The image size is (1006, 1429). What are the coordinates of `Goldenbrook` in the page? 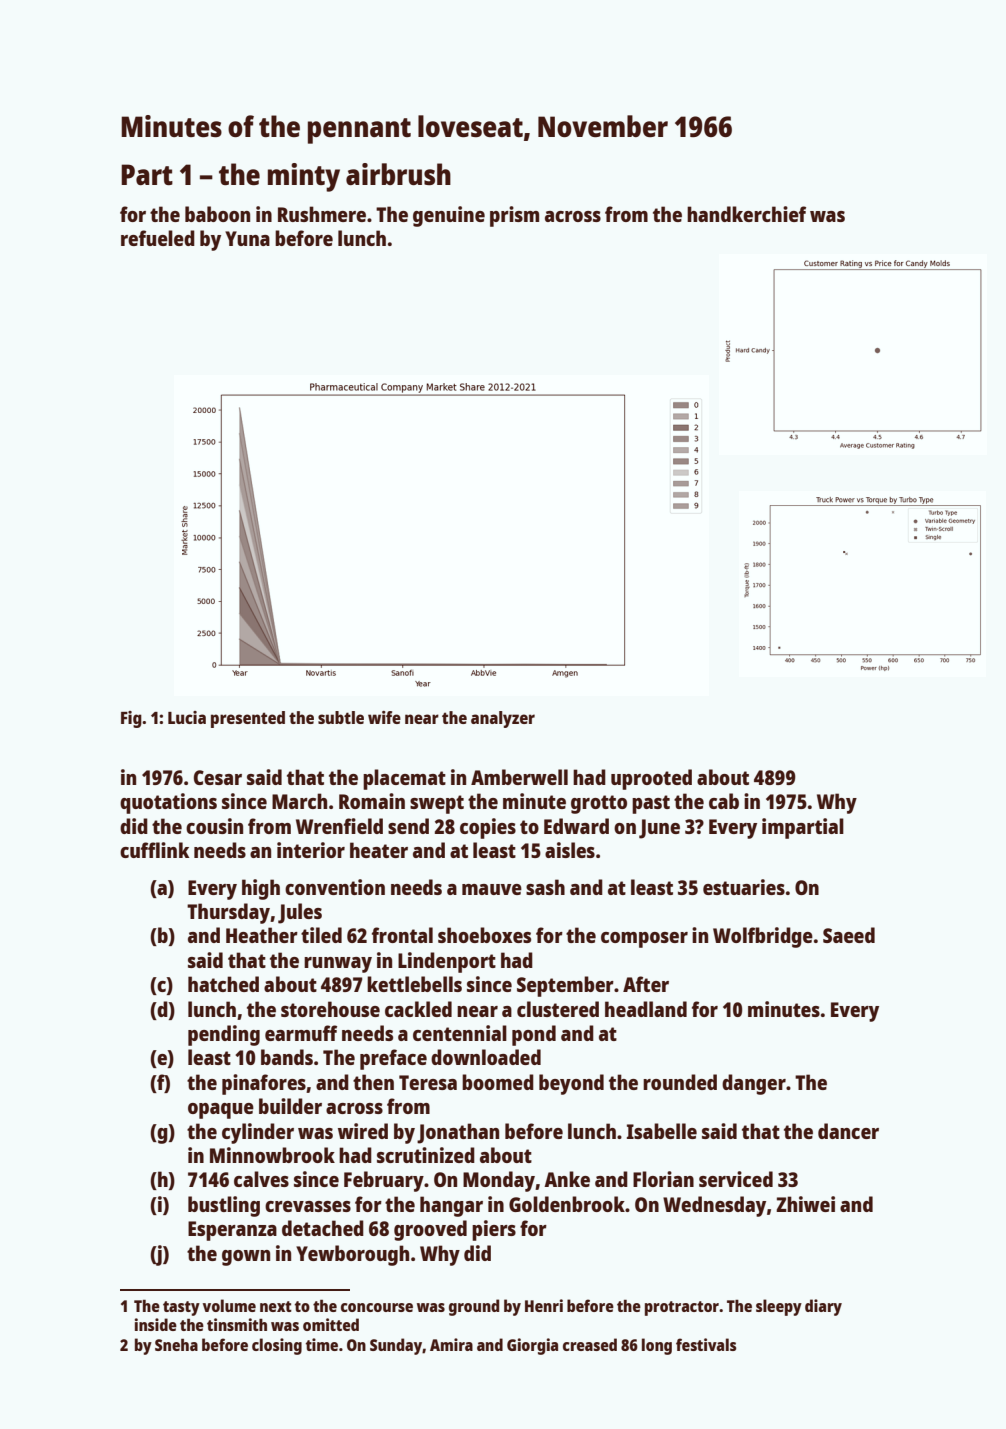 It's located at (567, 1204).
